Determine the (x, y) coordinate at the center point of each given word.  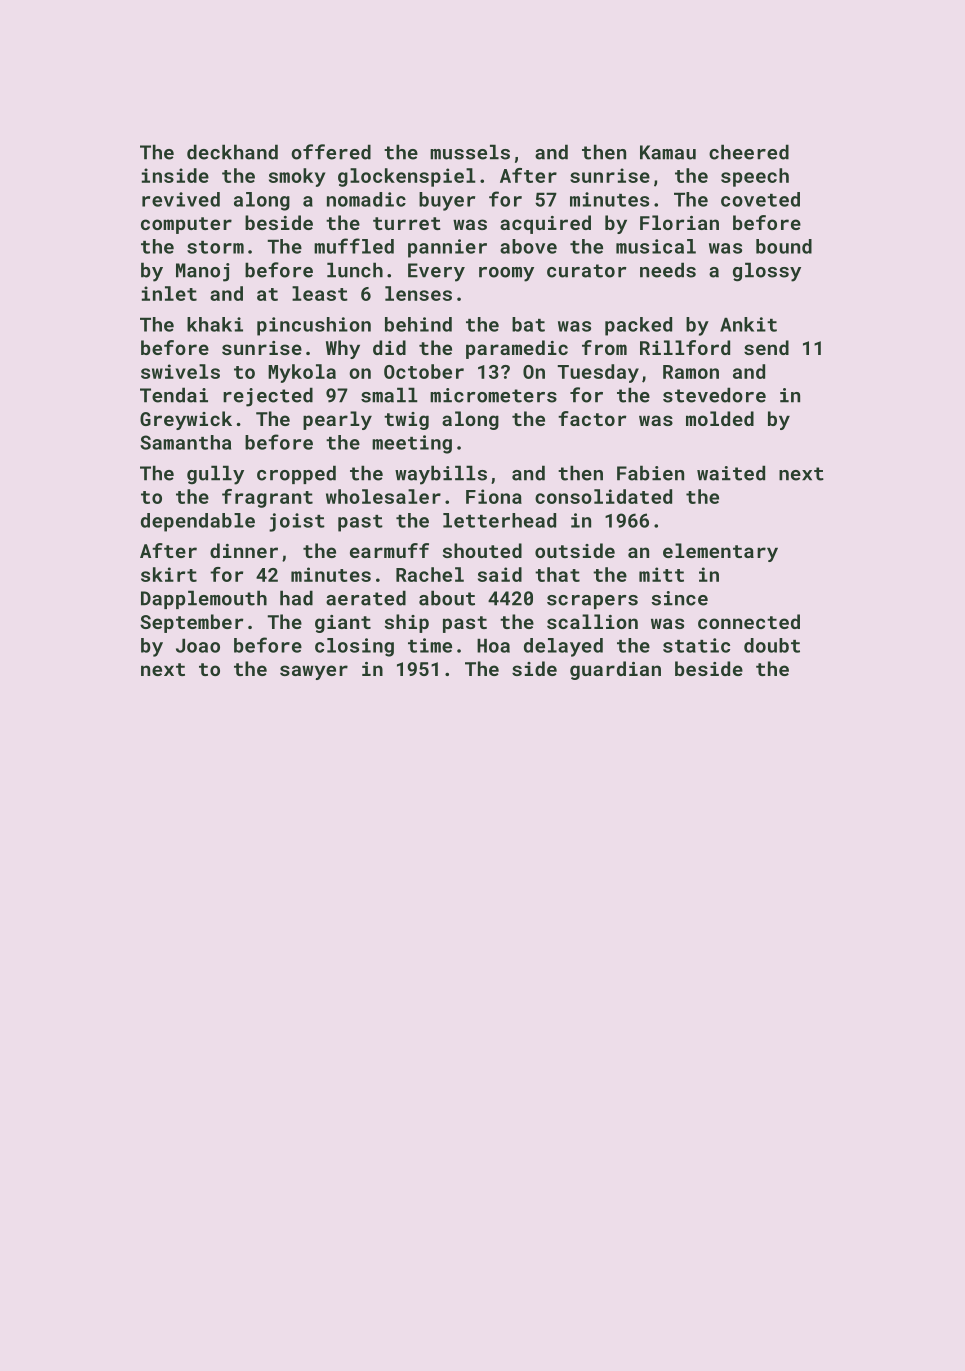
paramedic (517, 349)
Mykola (302, 373)
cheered (749, 152)
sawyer (314, 672)
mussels (470, 152)
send (766, 347)
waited (731, 473)
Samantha (185, 442)
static (696, 645)
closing (354, 647)
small (389, 395)
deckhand (232, 152)
